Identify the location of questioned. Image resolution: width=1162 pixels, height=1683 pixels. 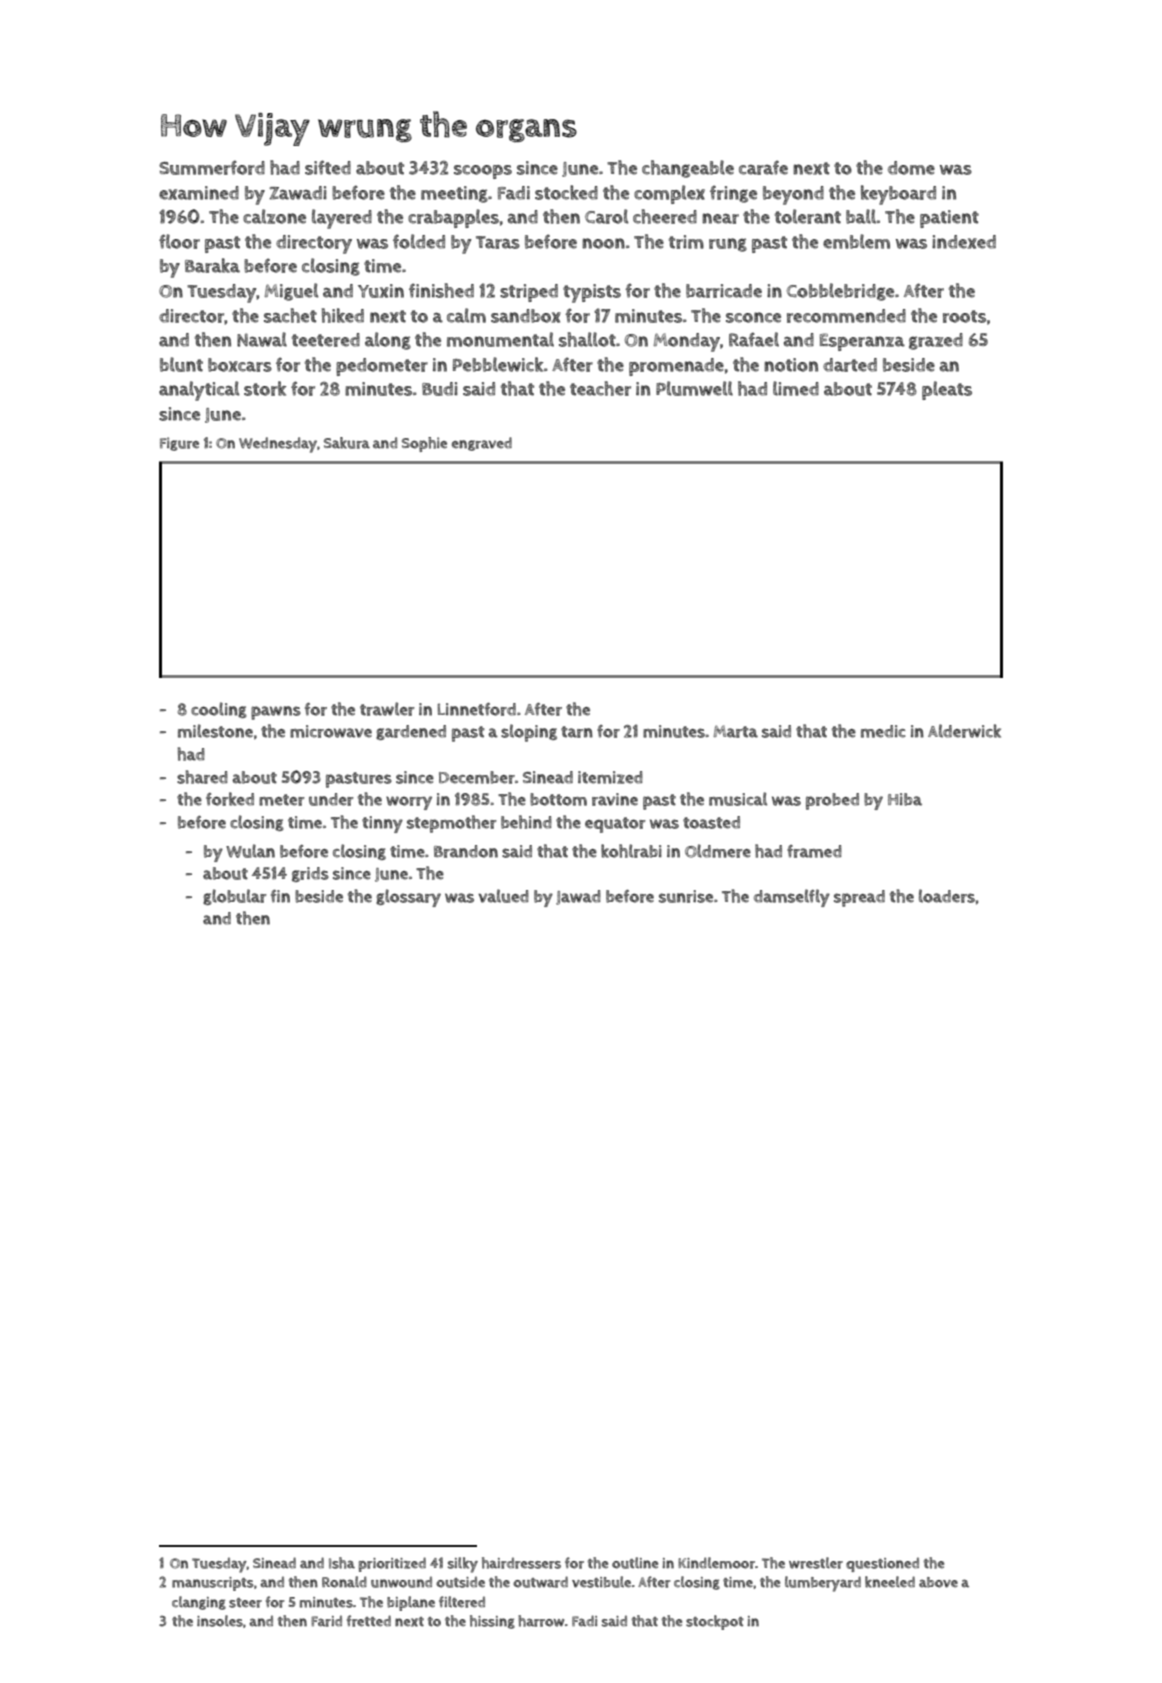
(882, 1564).
